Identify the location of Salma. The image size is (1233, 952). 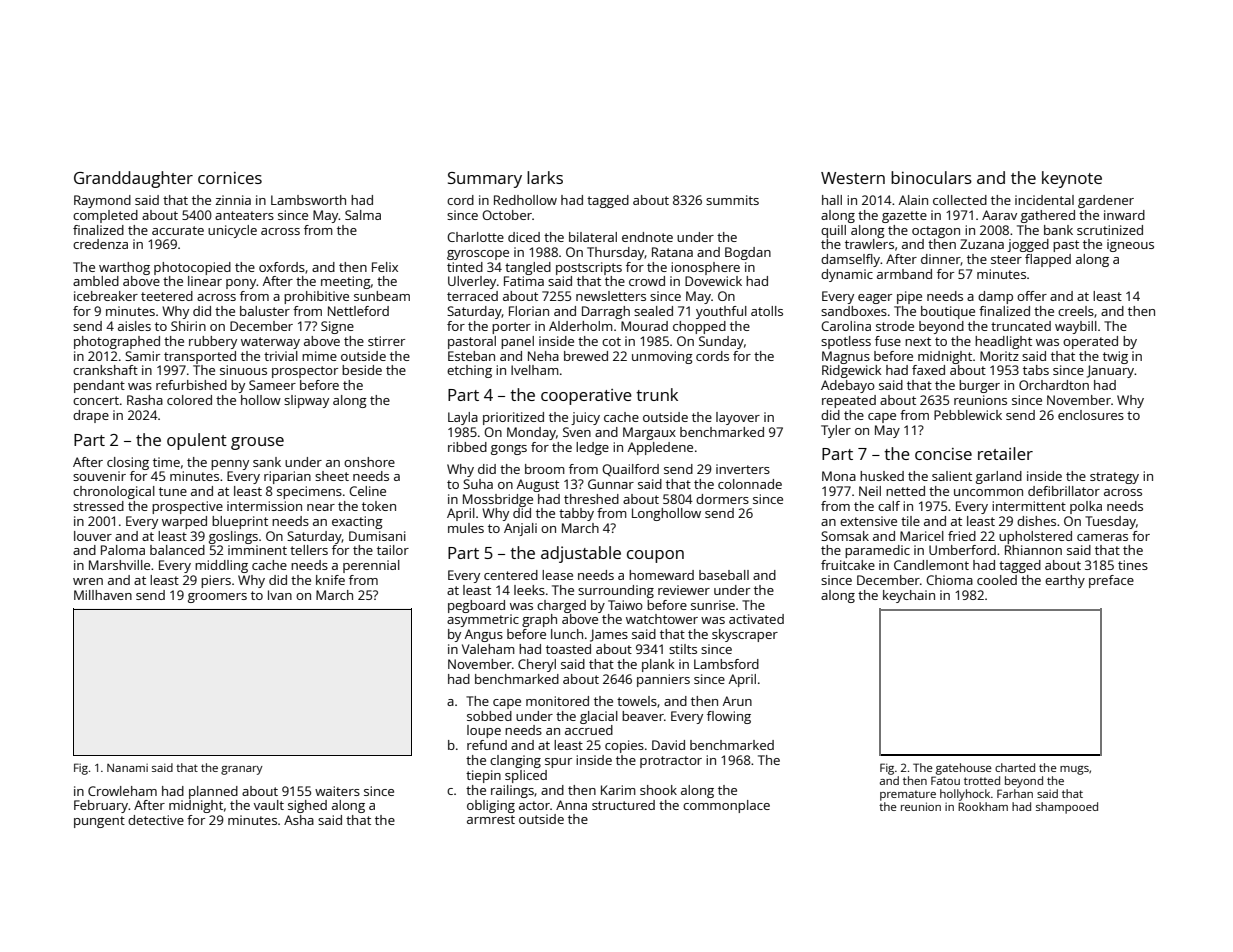
(363, 215).
